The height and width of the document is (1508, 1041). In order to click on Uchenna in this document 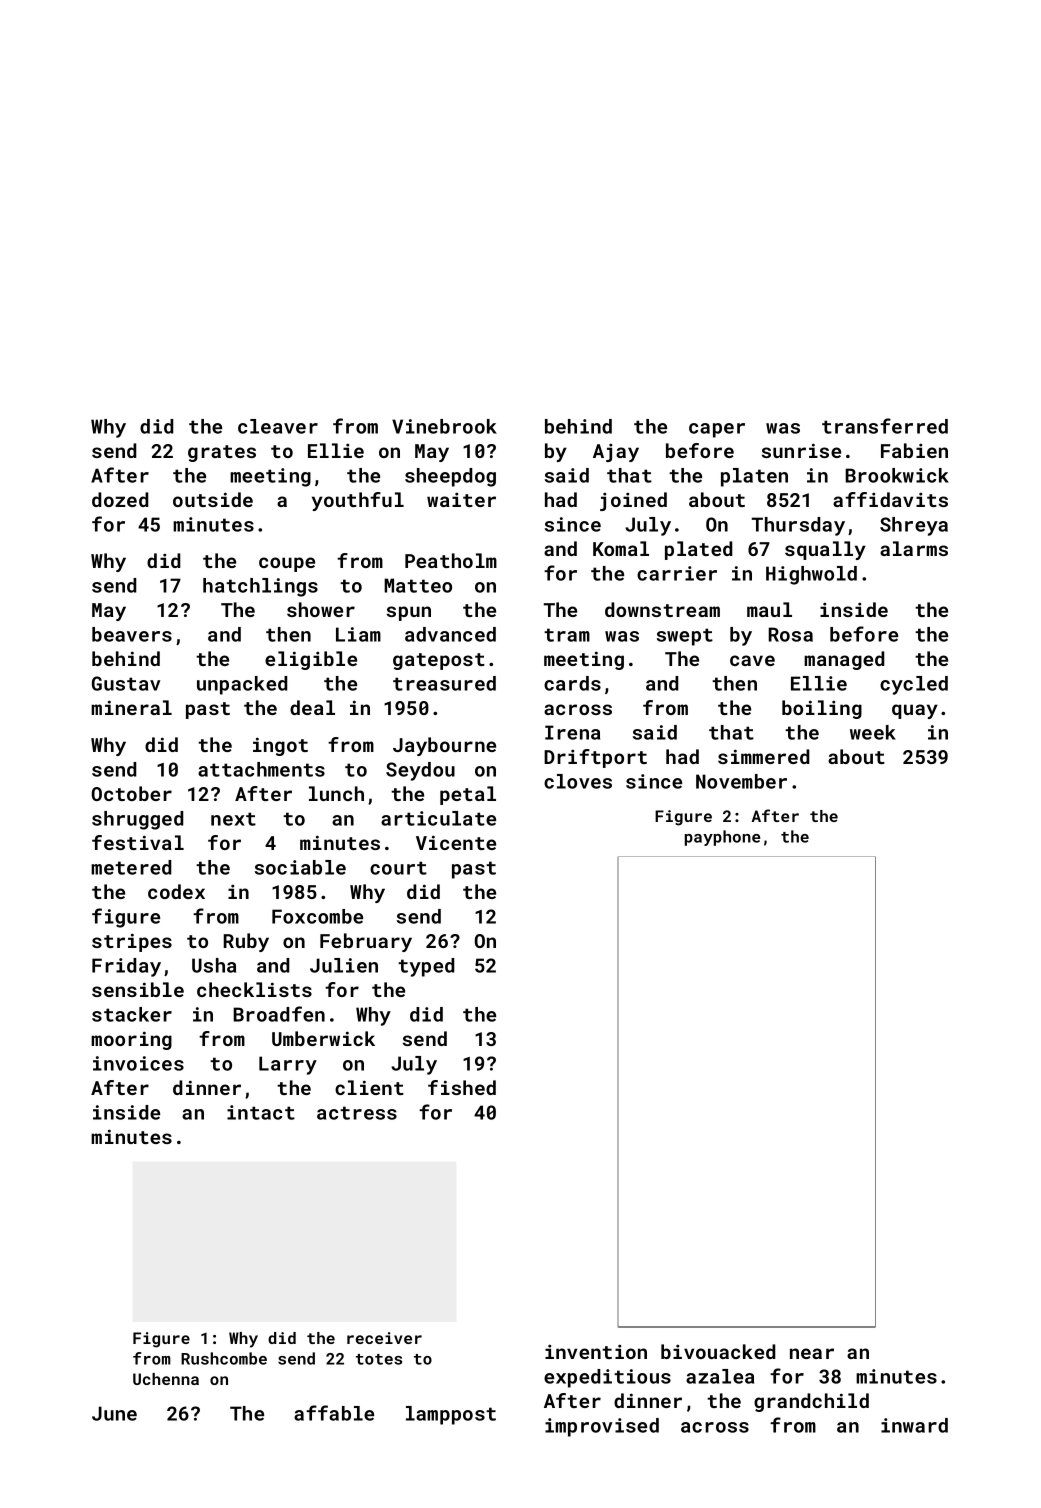, I will do `click(166, 1379)`.
